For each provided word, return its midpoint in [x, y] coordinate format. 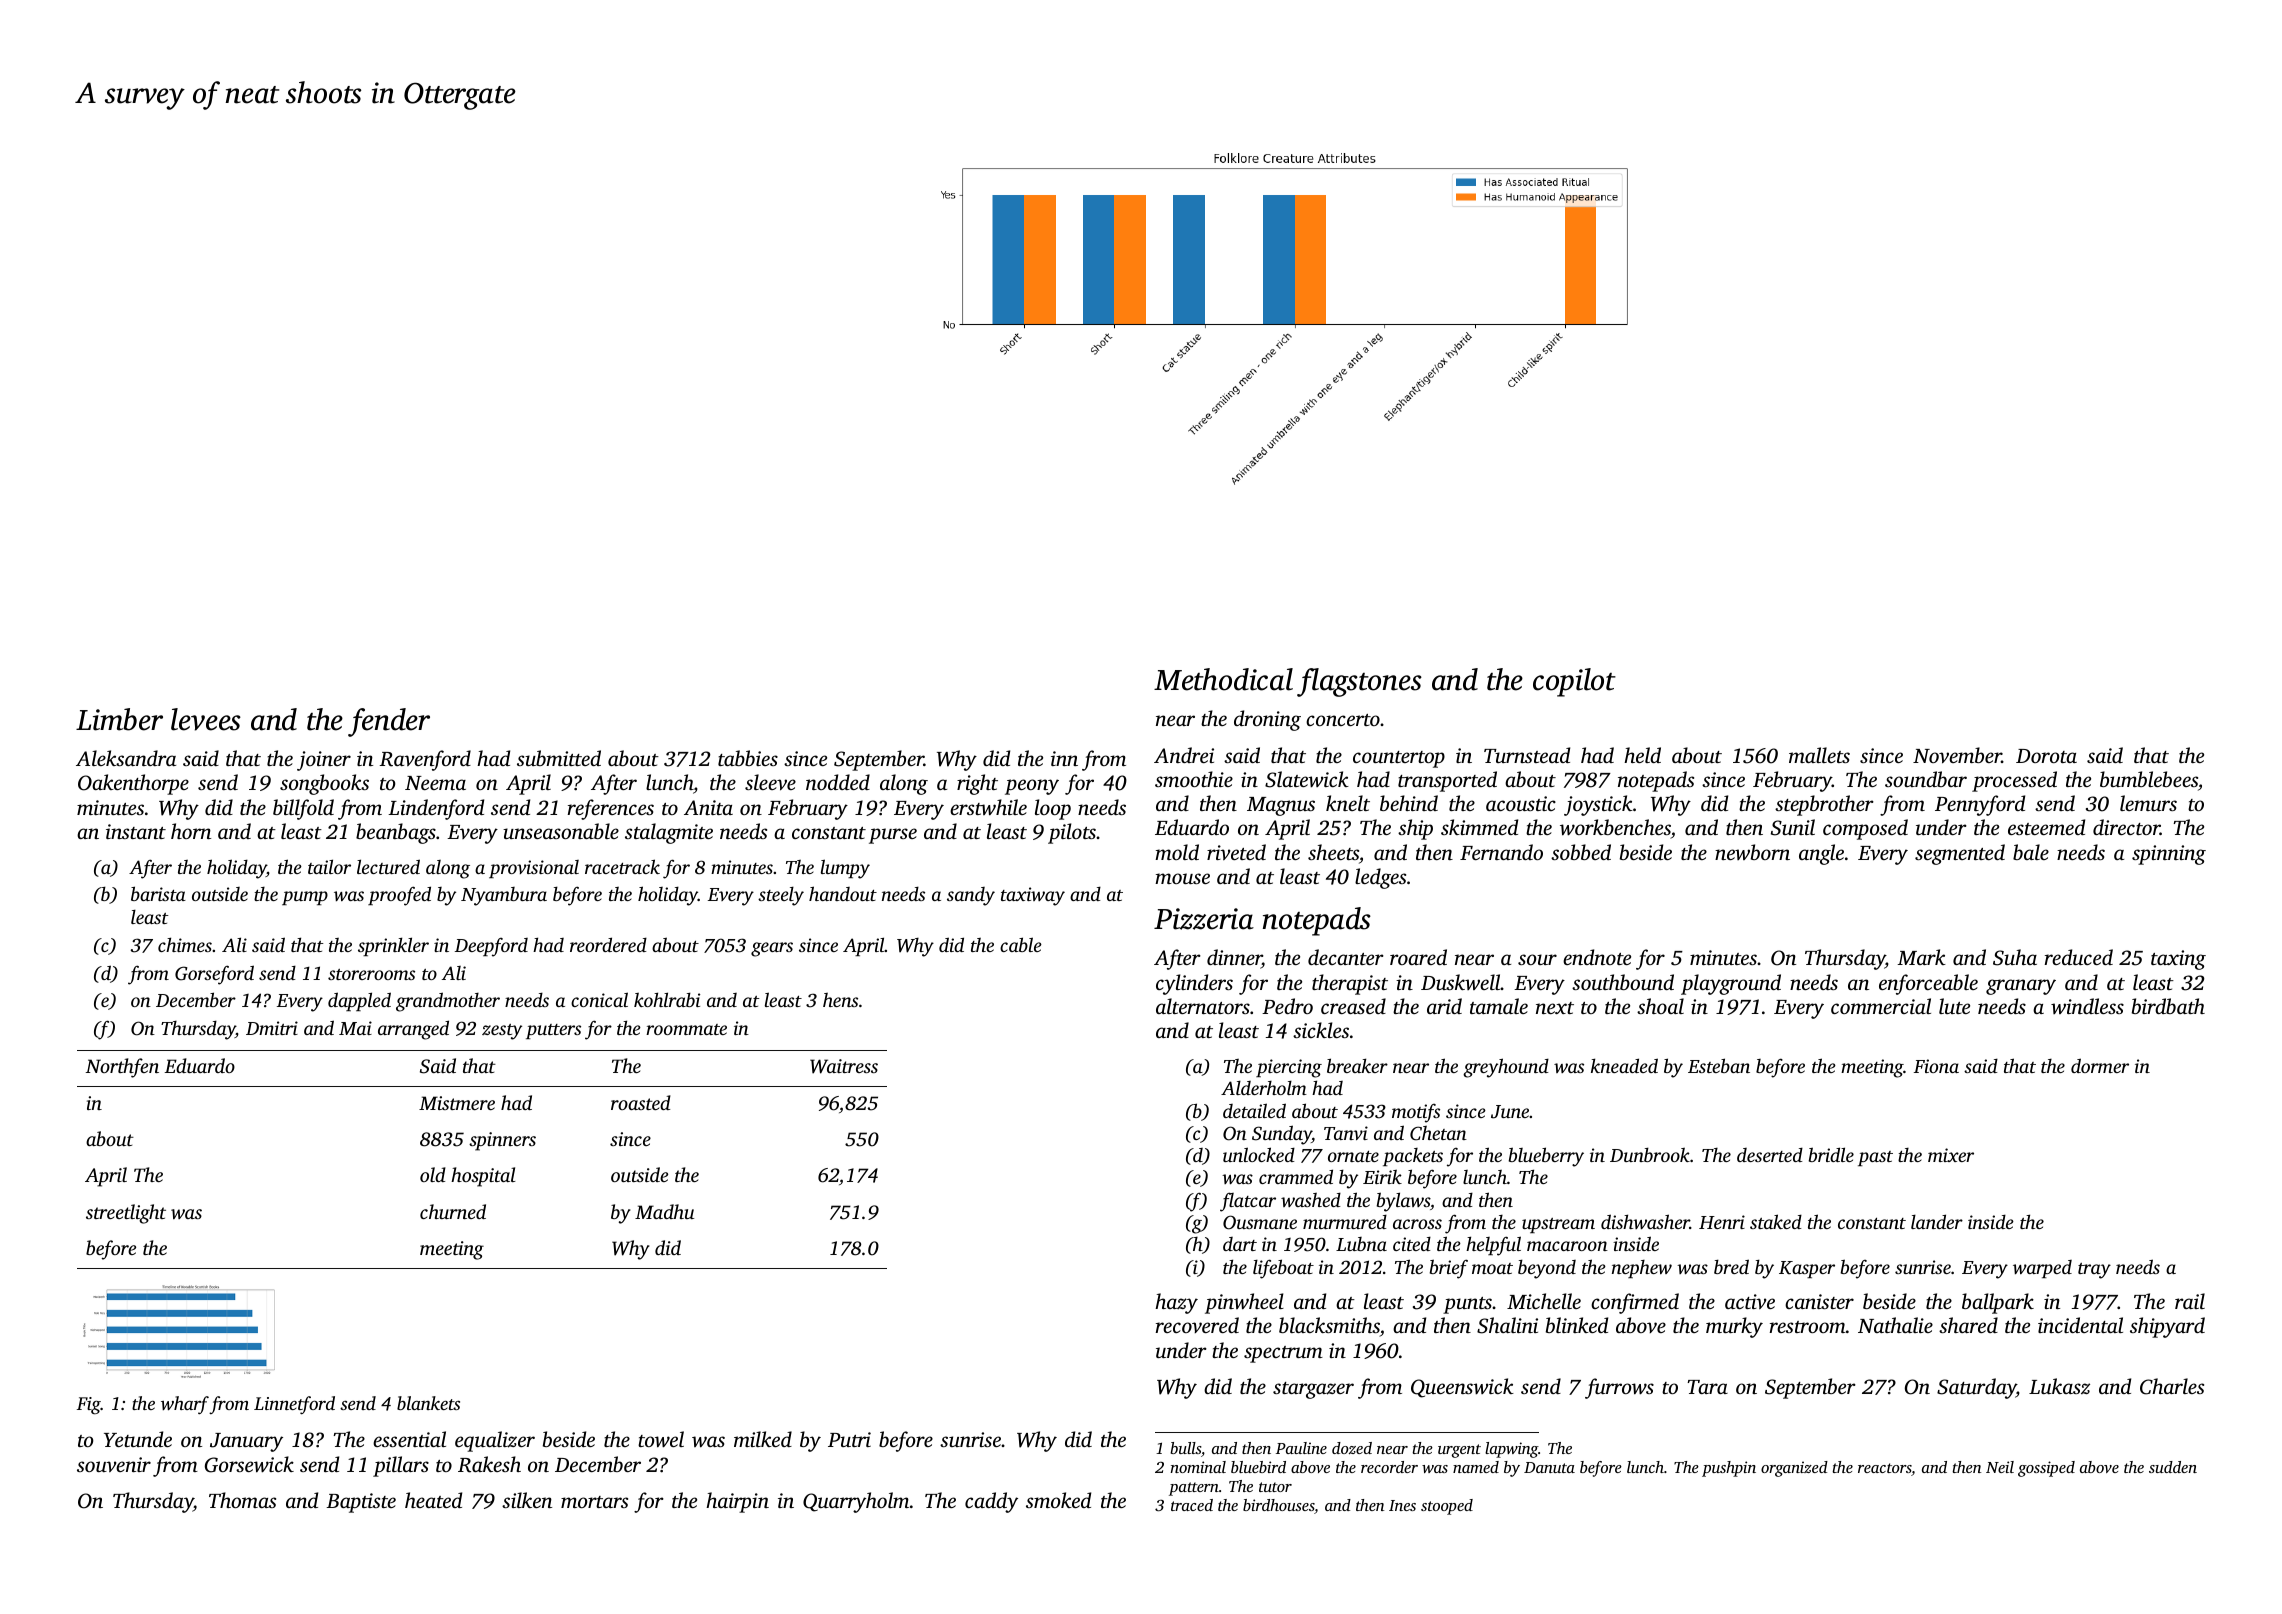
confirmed [1635, 1303]
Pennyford [1980, 805]
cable [1021, 944]
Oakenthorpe [133, 784]
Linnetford [294, 1405]
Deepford [491, 947]
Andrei [1184, 755]
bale [2031, 852]
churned [453, 1211]
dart [1240, 1244]
